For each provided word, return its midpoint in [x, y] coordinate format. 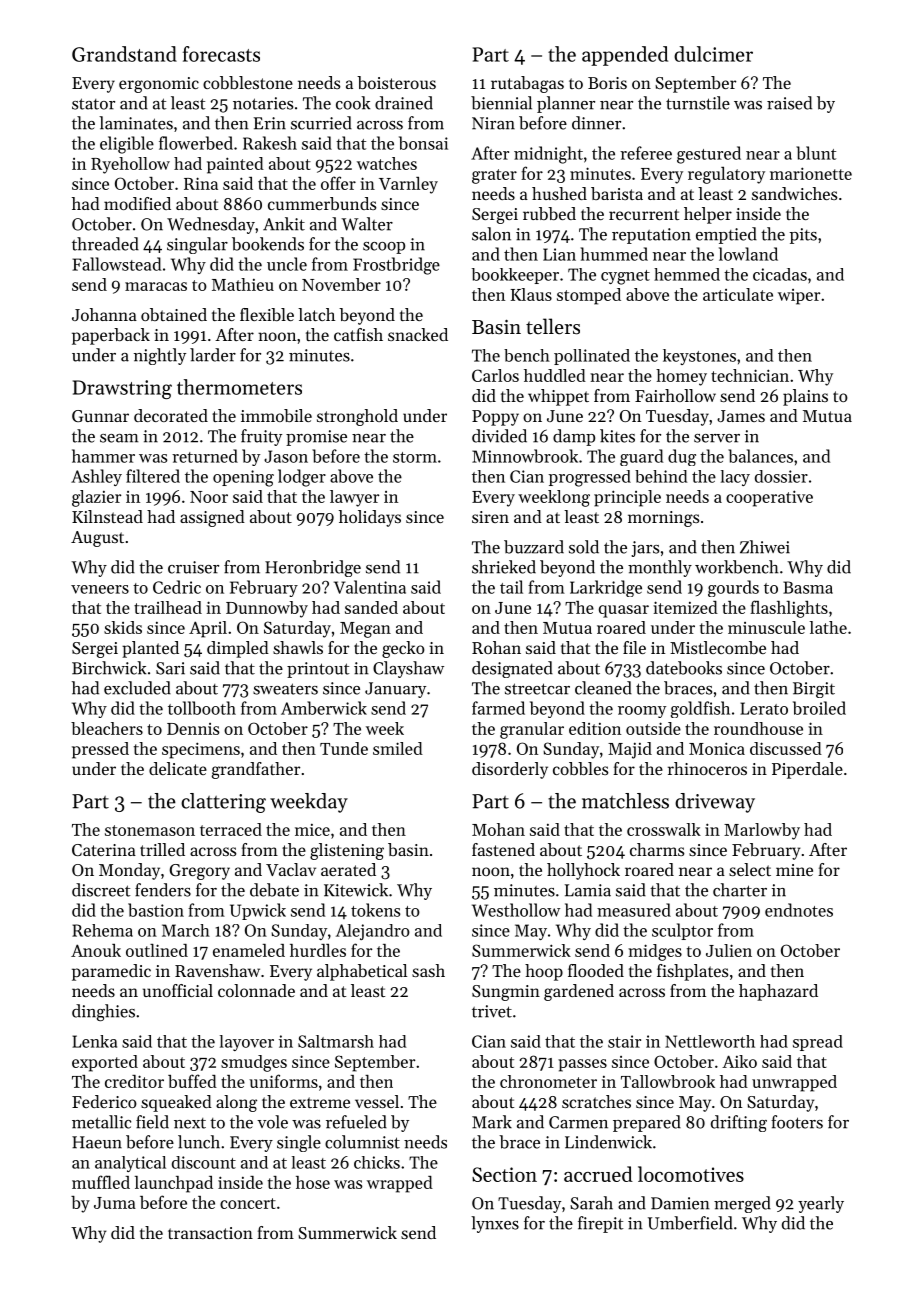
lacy [735, 478]
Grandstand [124, 54]
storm [415, 457]
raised [789, 103]
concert [248, 1203]
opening [243, 478]
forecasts [221, 54]
